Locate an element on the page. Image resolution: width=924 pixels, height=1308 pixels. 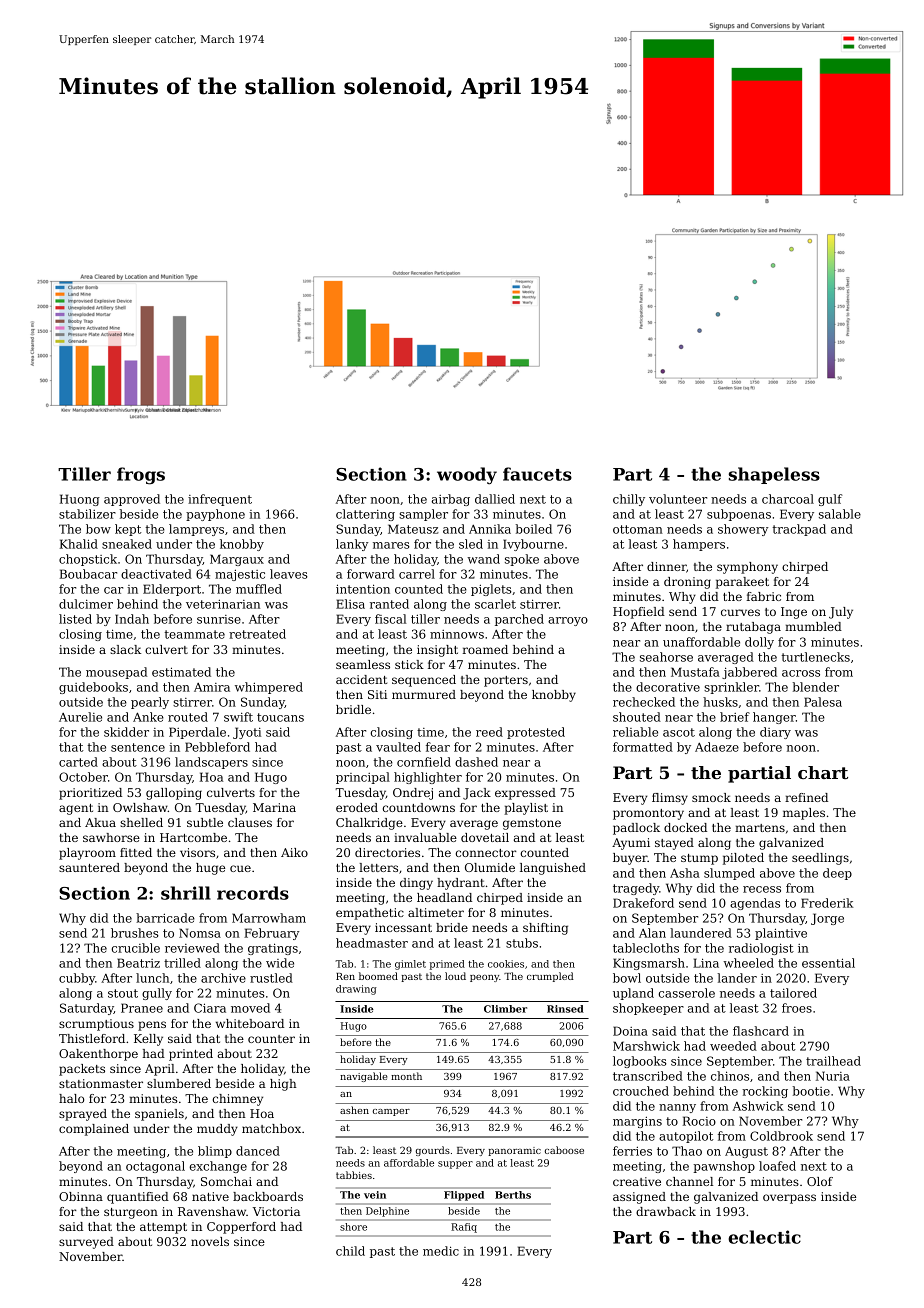
mumbled is located at coordinates (813, 626).
